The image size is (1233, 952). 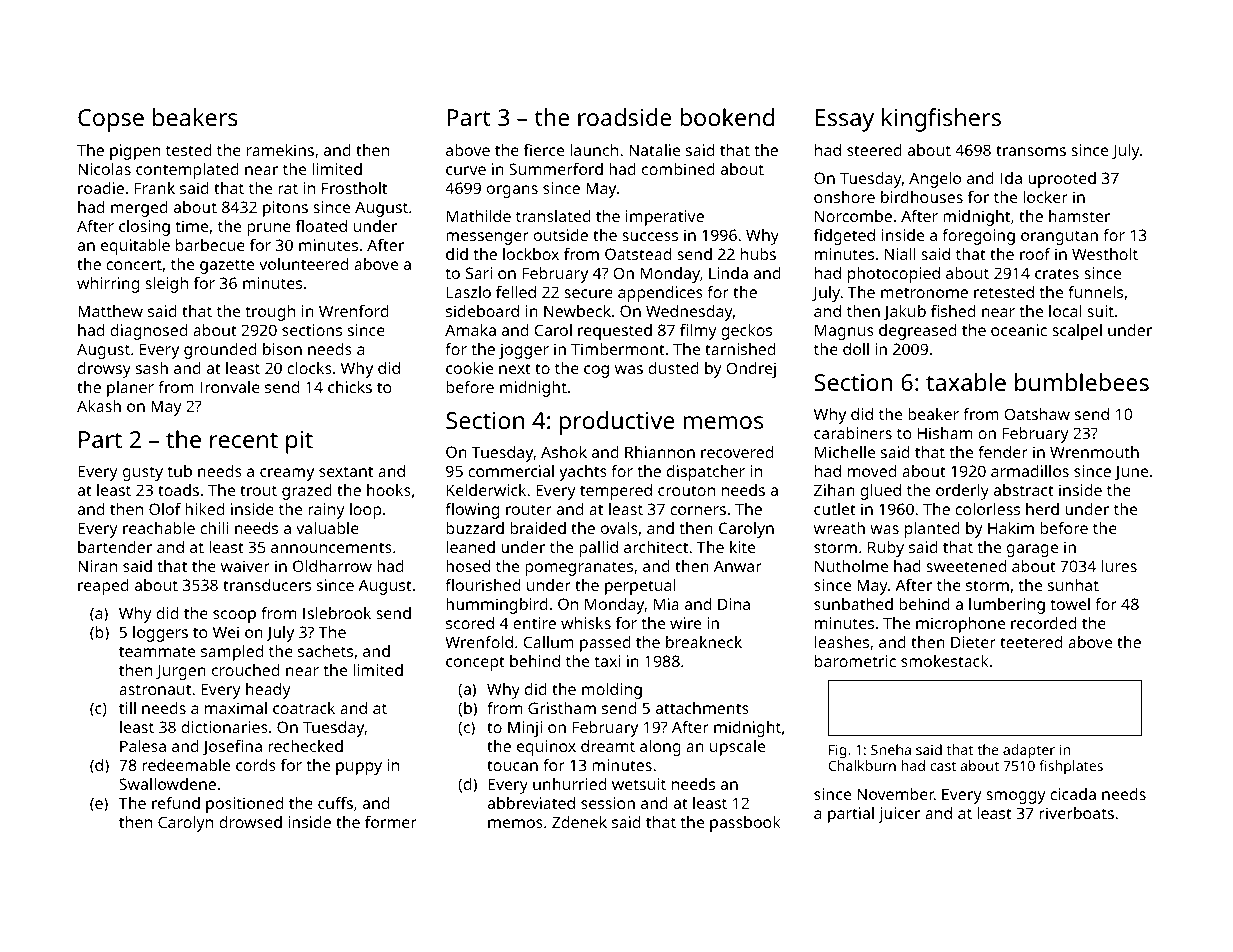 What do you see at coordinates (617, 423) in the page?
I see `productive` at bounding box center [617, 423].
